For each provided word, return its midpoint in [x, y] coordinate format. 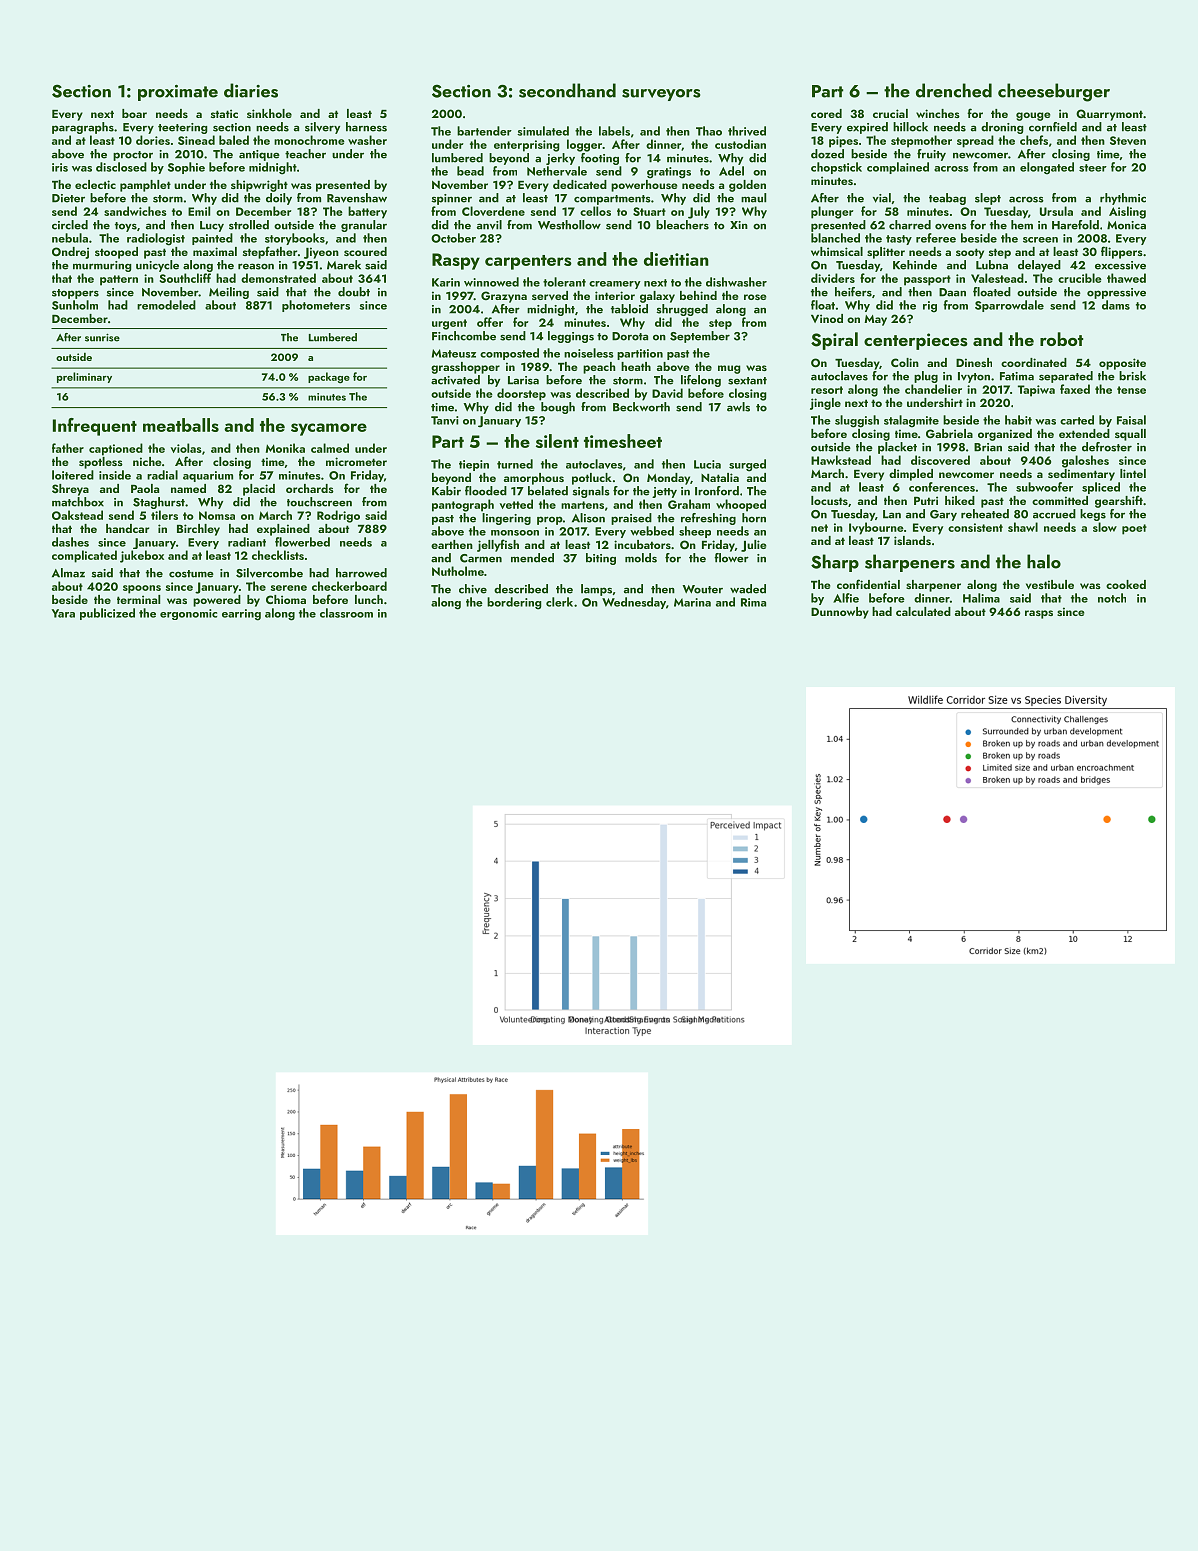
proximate [178, 93]
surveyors [661, 95]
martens [582, 505]
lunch [369, 599]
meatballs [181, 425]
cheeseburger [1054, 92]
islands [912, 540]
